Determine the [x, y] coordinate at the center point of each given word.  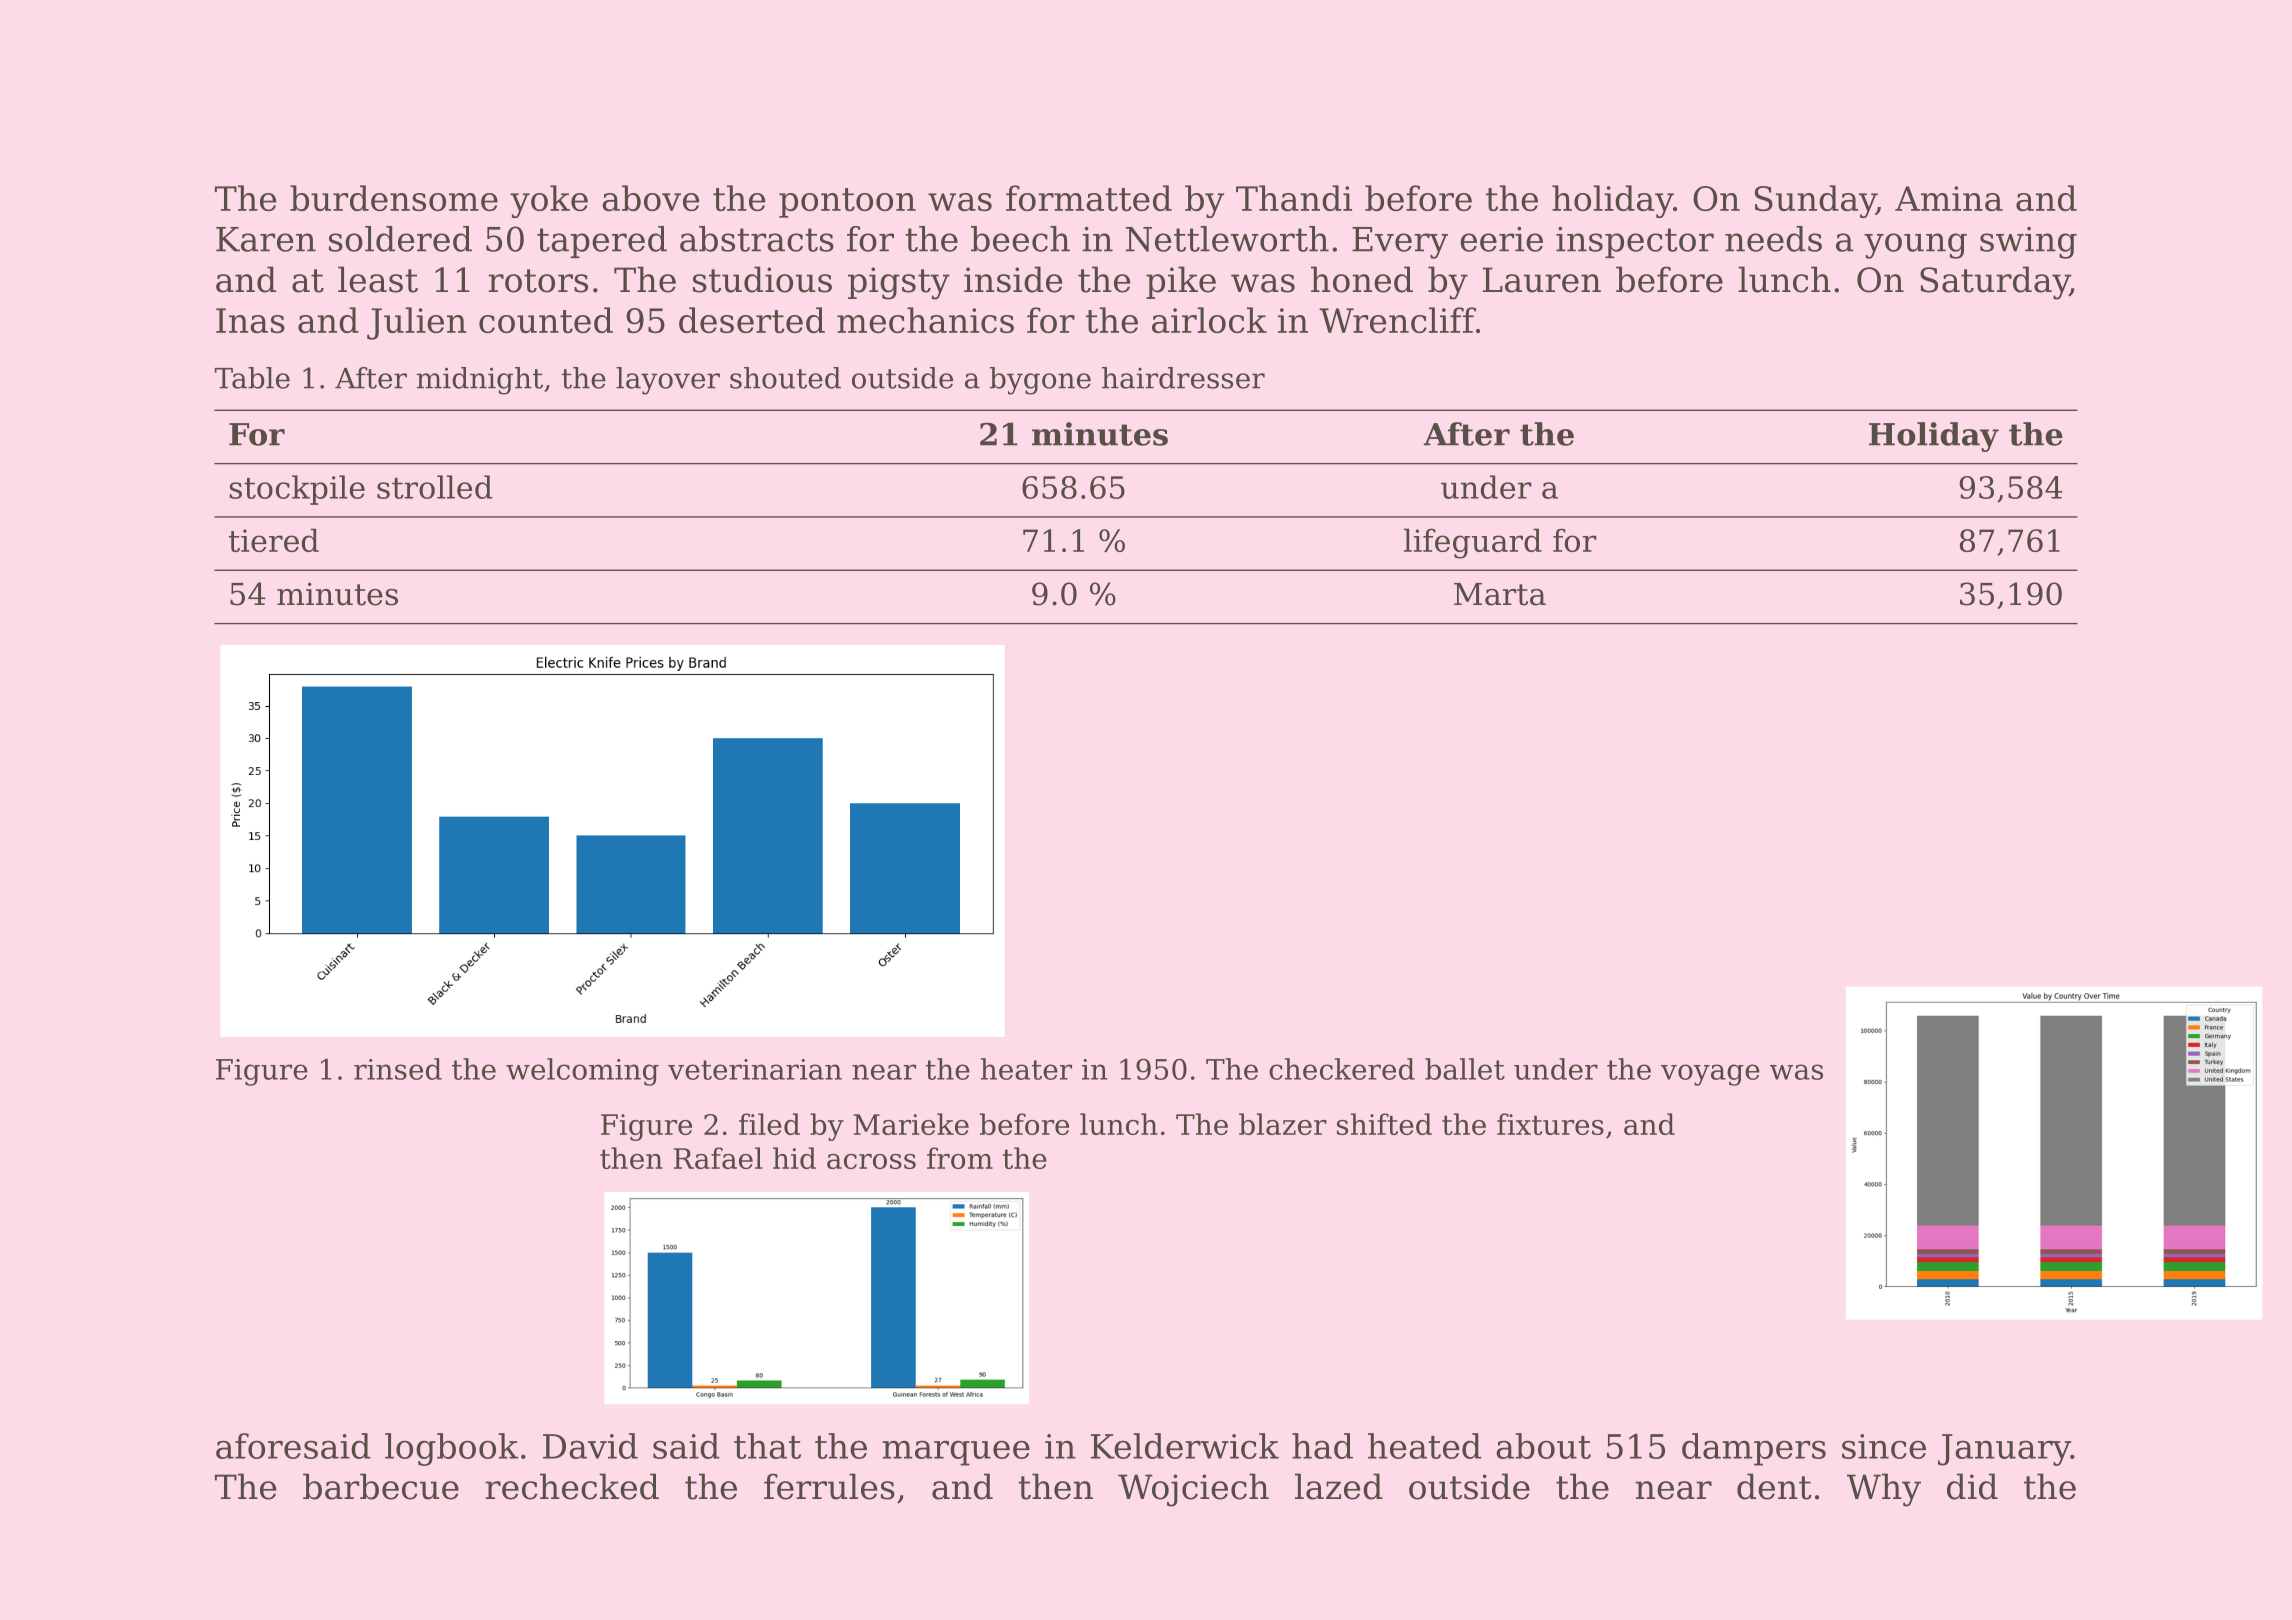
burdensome [394, 198]
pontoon [847, 203]
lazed [1339, 1486]
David [590, 1446]
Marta [1500, 594]
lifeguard [1473, 543]
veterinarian [755, 1069]
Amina [1949, 198]
